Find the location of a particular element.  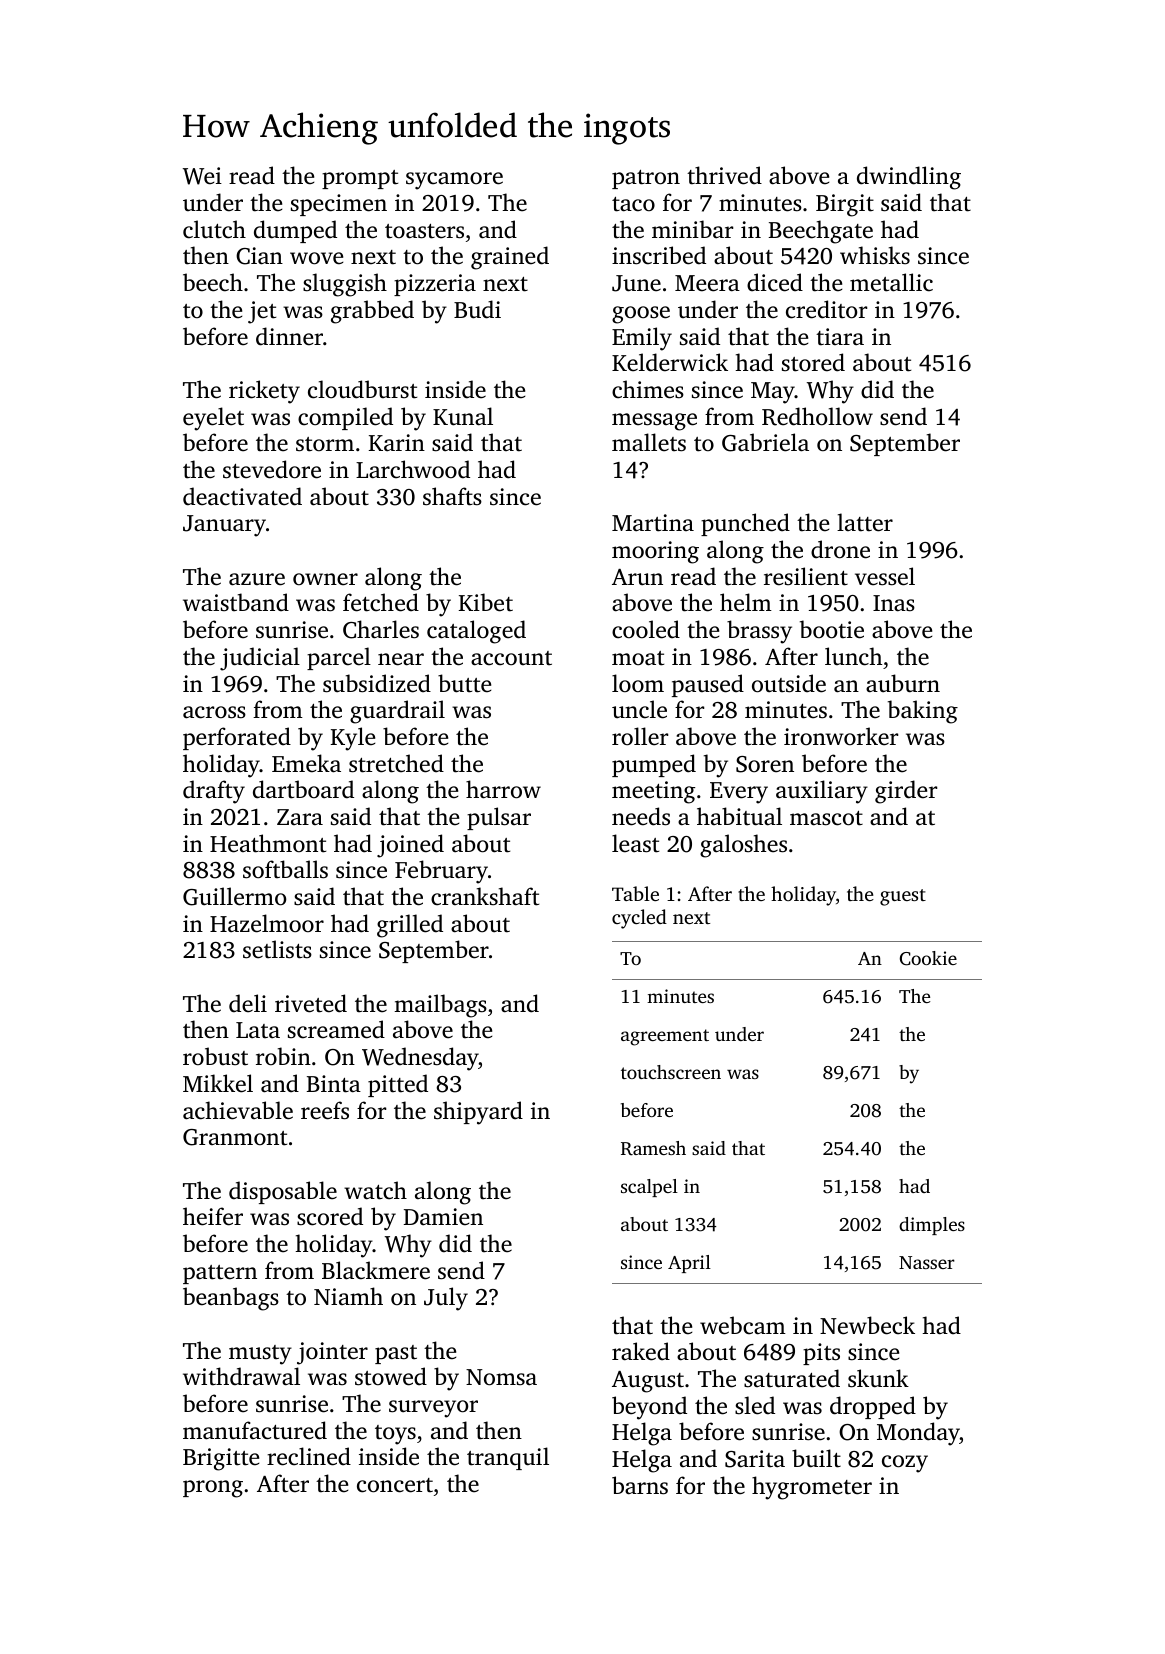

guardrail is located at coordinates (397, 712).
